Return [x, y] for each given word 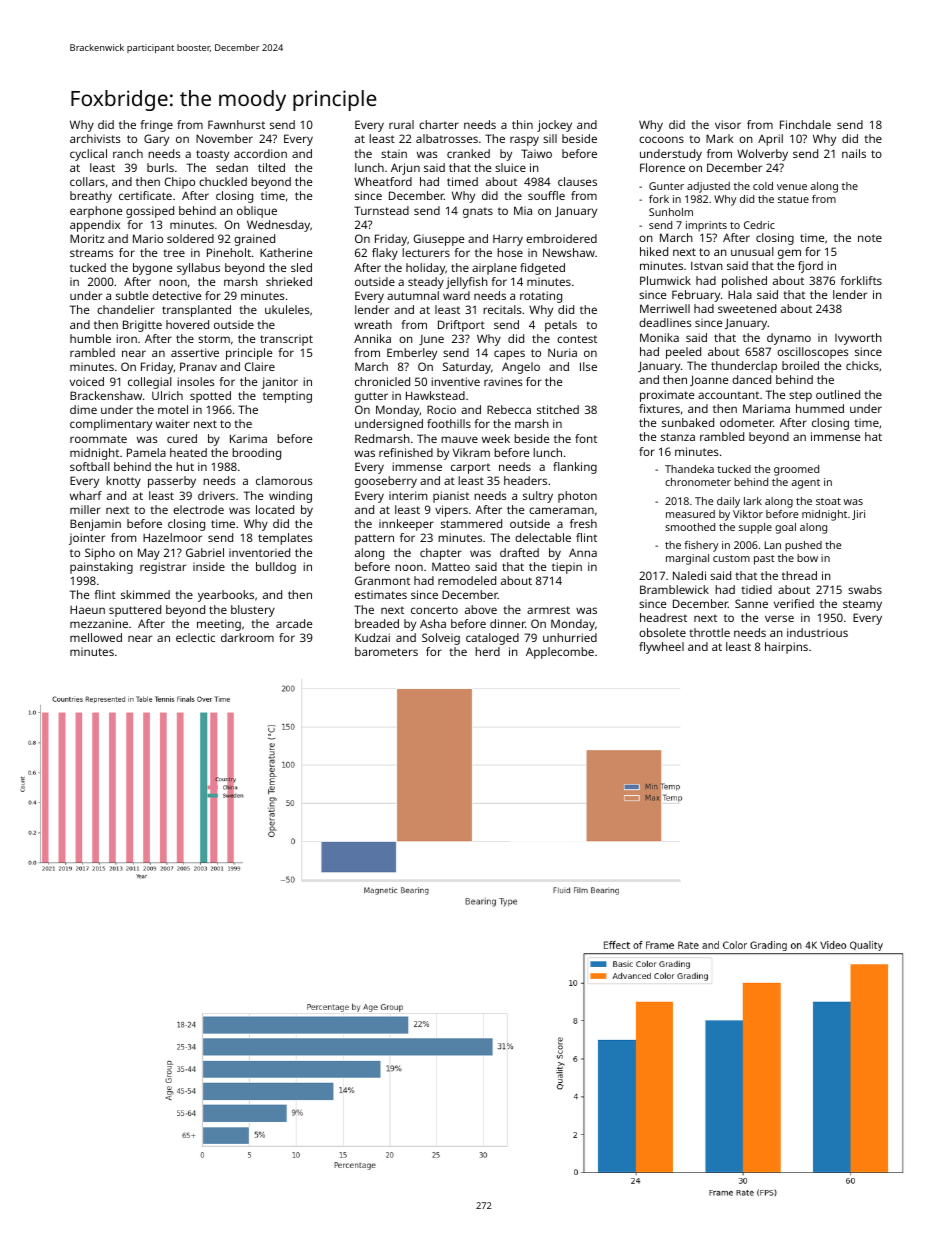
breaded [377, 623]
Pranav [198, 366]
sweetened [747, 308]
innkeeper [406, 525]
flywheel [661, 648]
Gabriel [205, 552]
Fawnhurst [236, 124]
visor [728, 124]
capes [509, 355]
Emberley [412, 354]
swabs [865, 589]
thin [522, 124]
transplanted [196, 311]
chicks [862, 365]
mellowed [96, 637]
